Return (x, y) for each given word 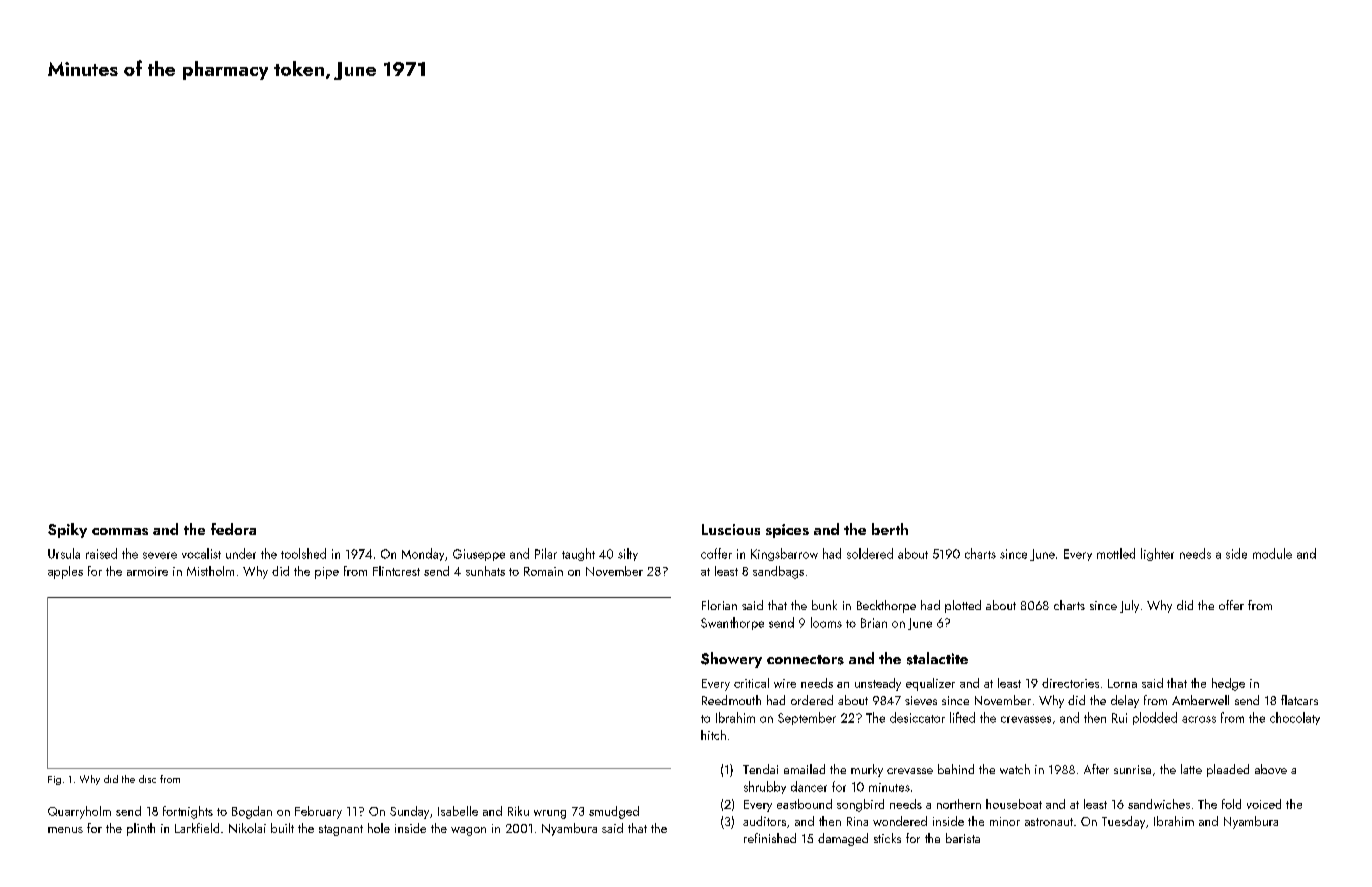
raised (101, 553)
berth (890, 529)
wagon (468, 831)
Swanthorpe (732, 623)
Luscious (731, 529)
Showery (731, 660)
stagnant (341, 830)
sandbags (778, 572)
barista (963, 838)
